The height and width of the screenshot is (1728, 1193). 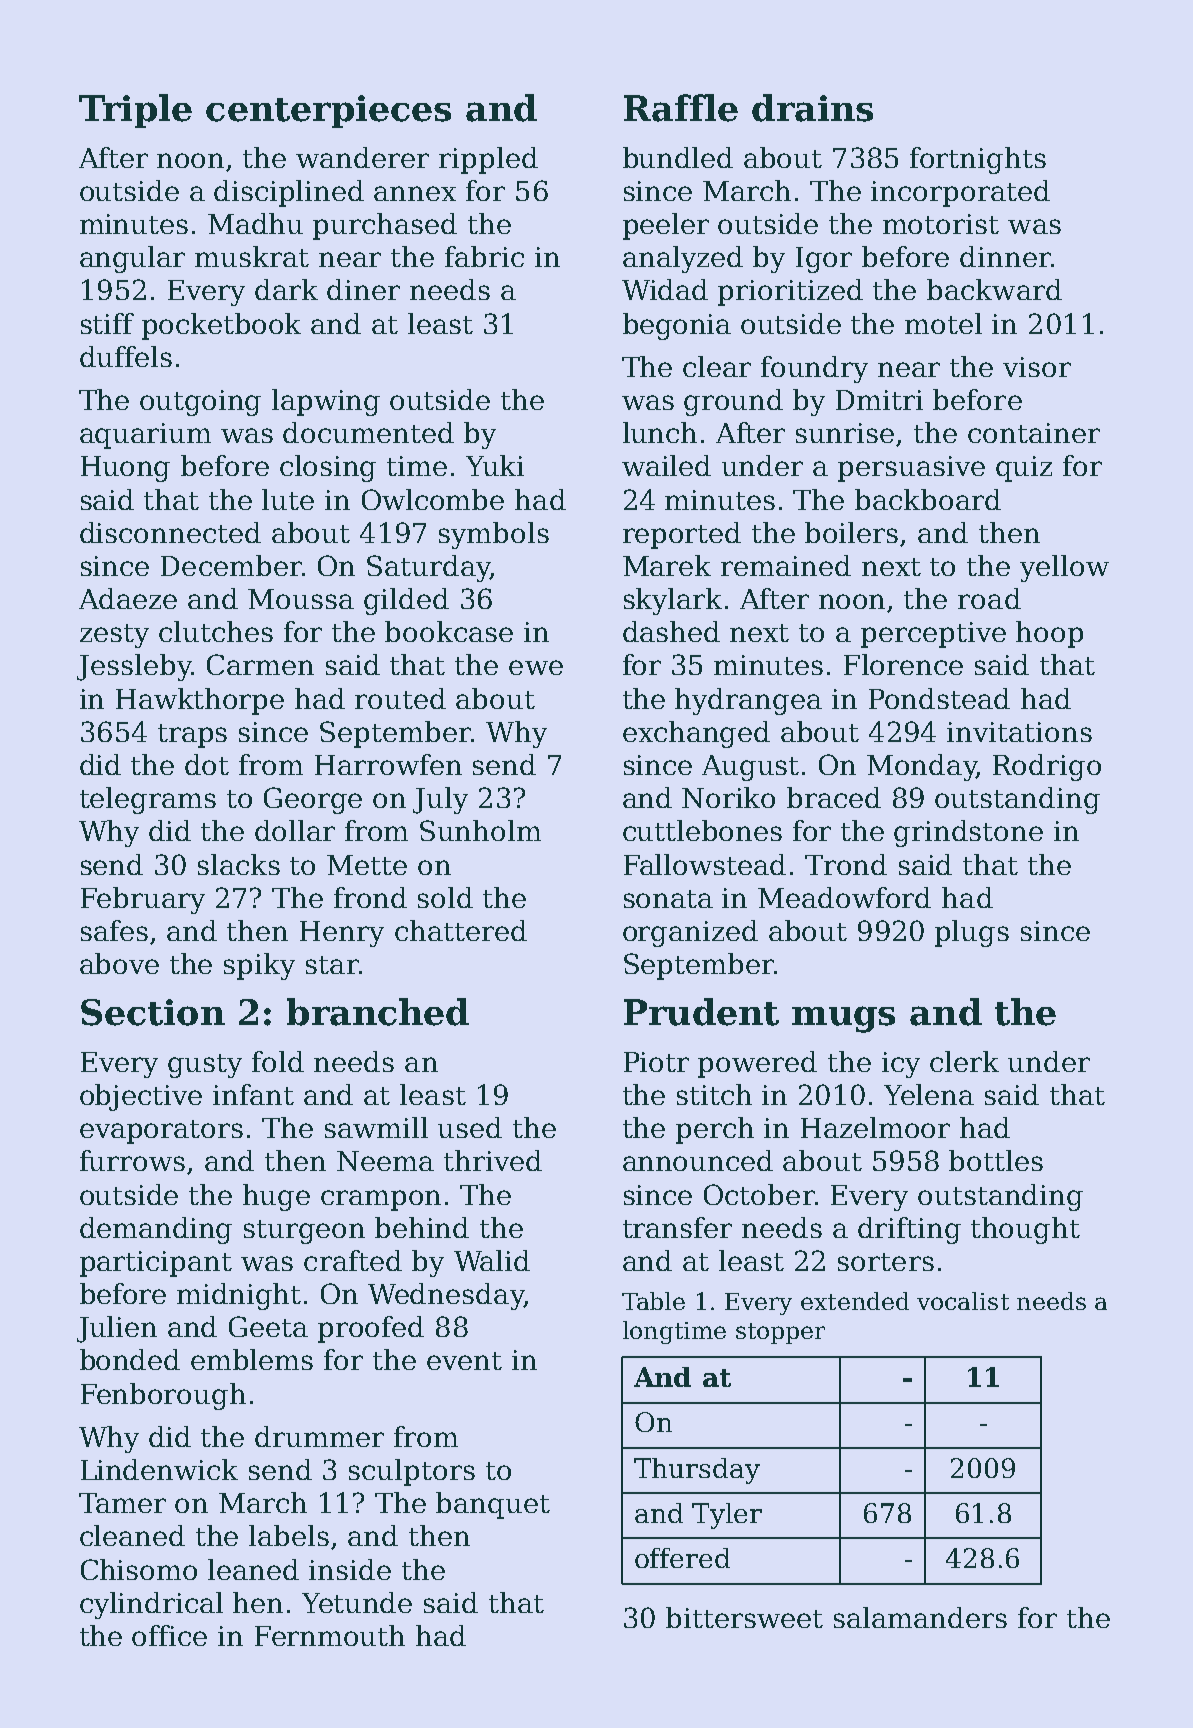 What do you see at coordinates (681, 108) in the screenshot?
I see `Raffle` at bounding box center [681, 108].
